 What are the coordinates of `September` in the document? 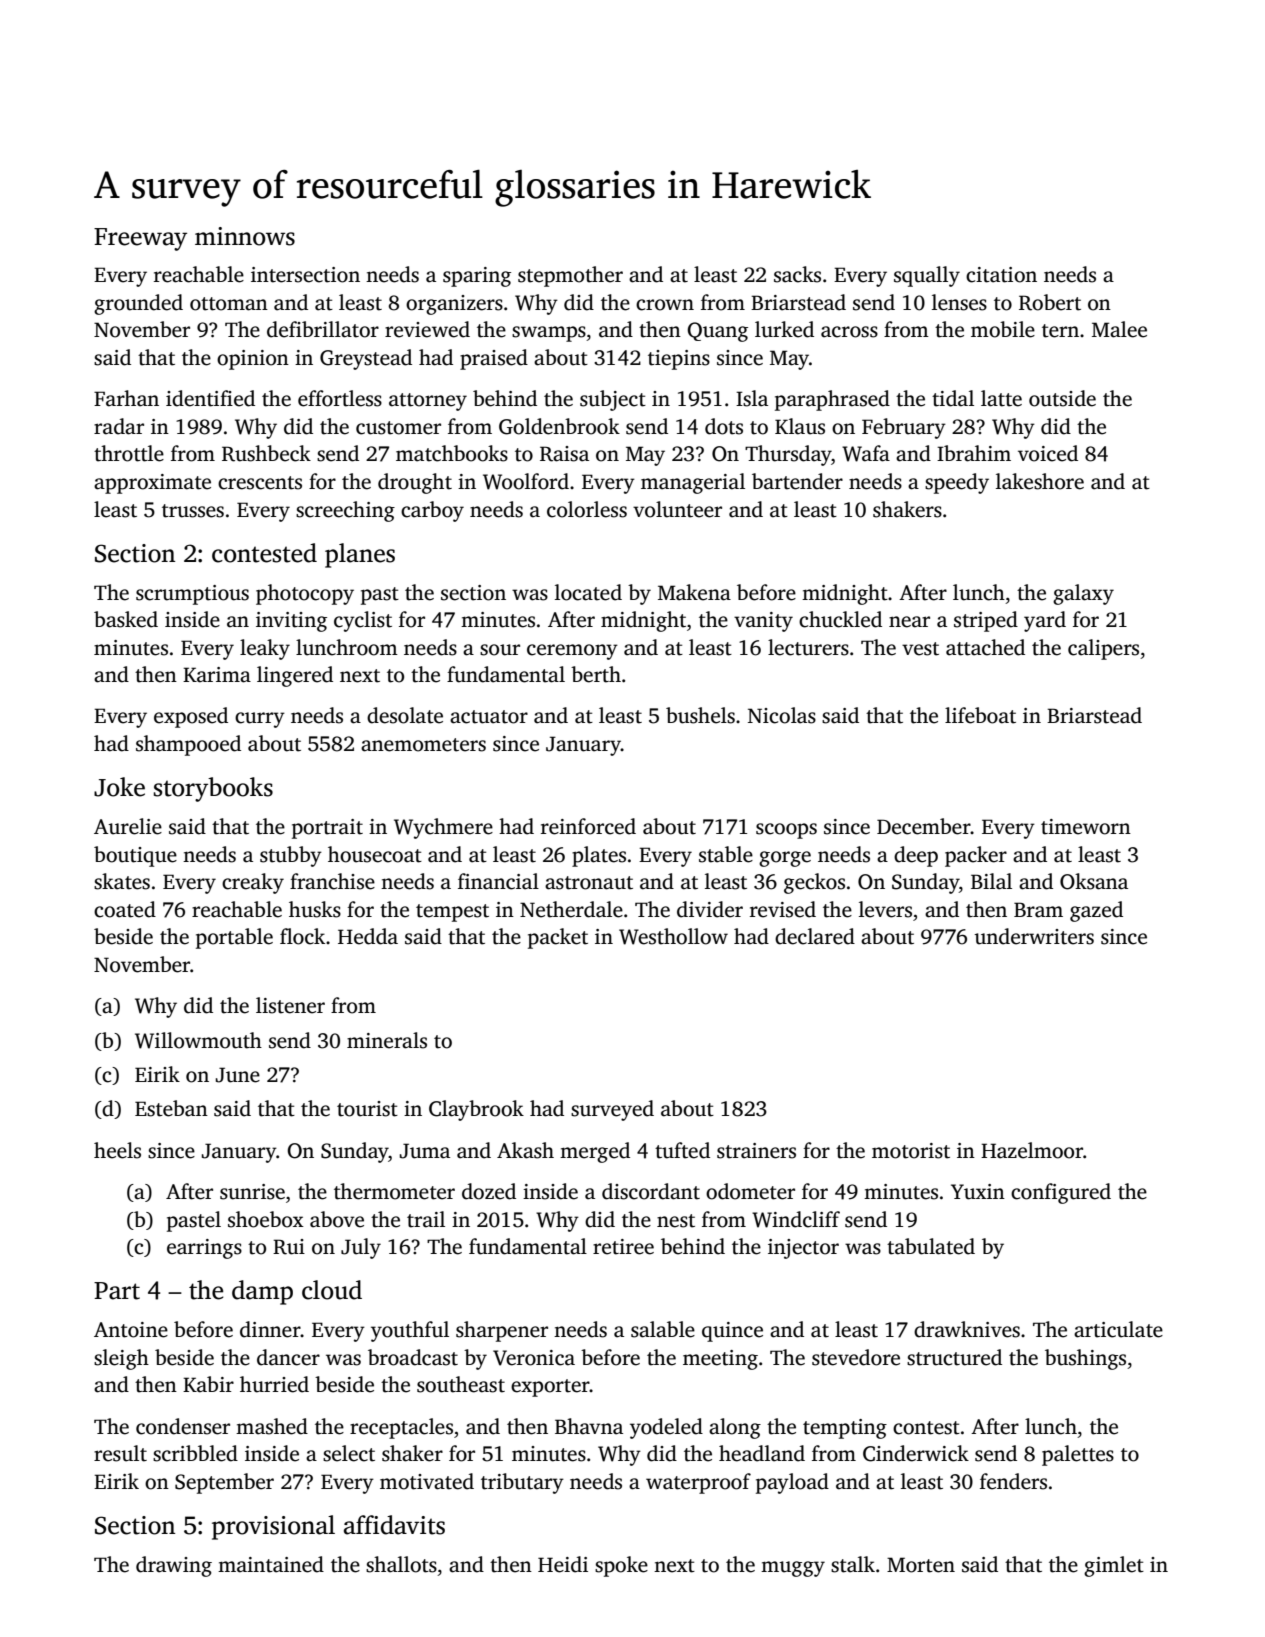 It's located at (224, 1483).
